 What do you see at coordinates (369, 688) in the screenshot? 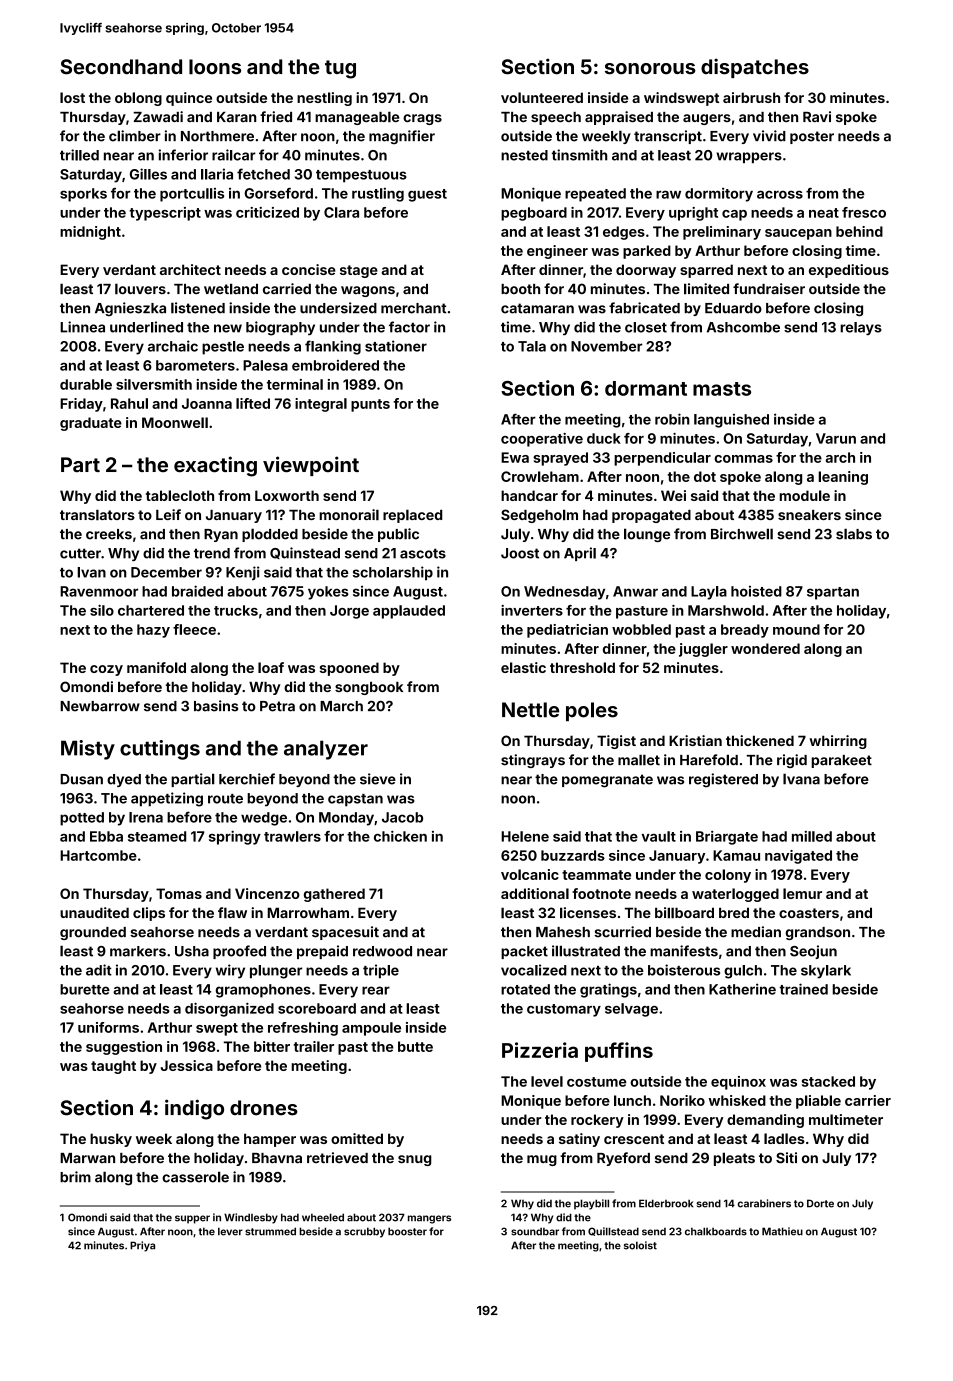
I see `songbook` at bounding box center [369, 688].
